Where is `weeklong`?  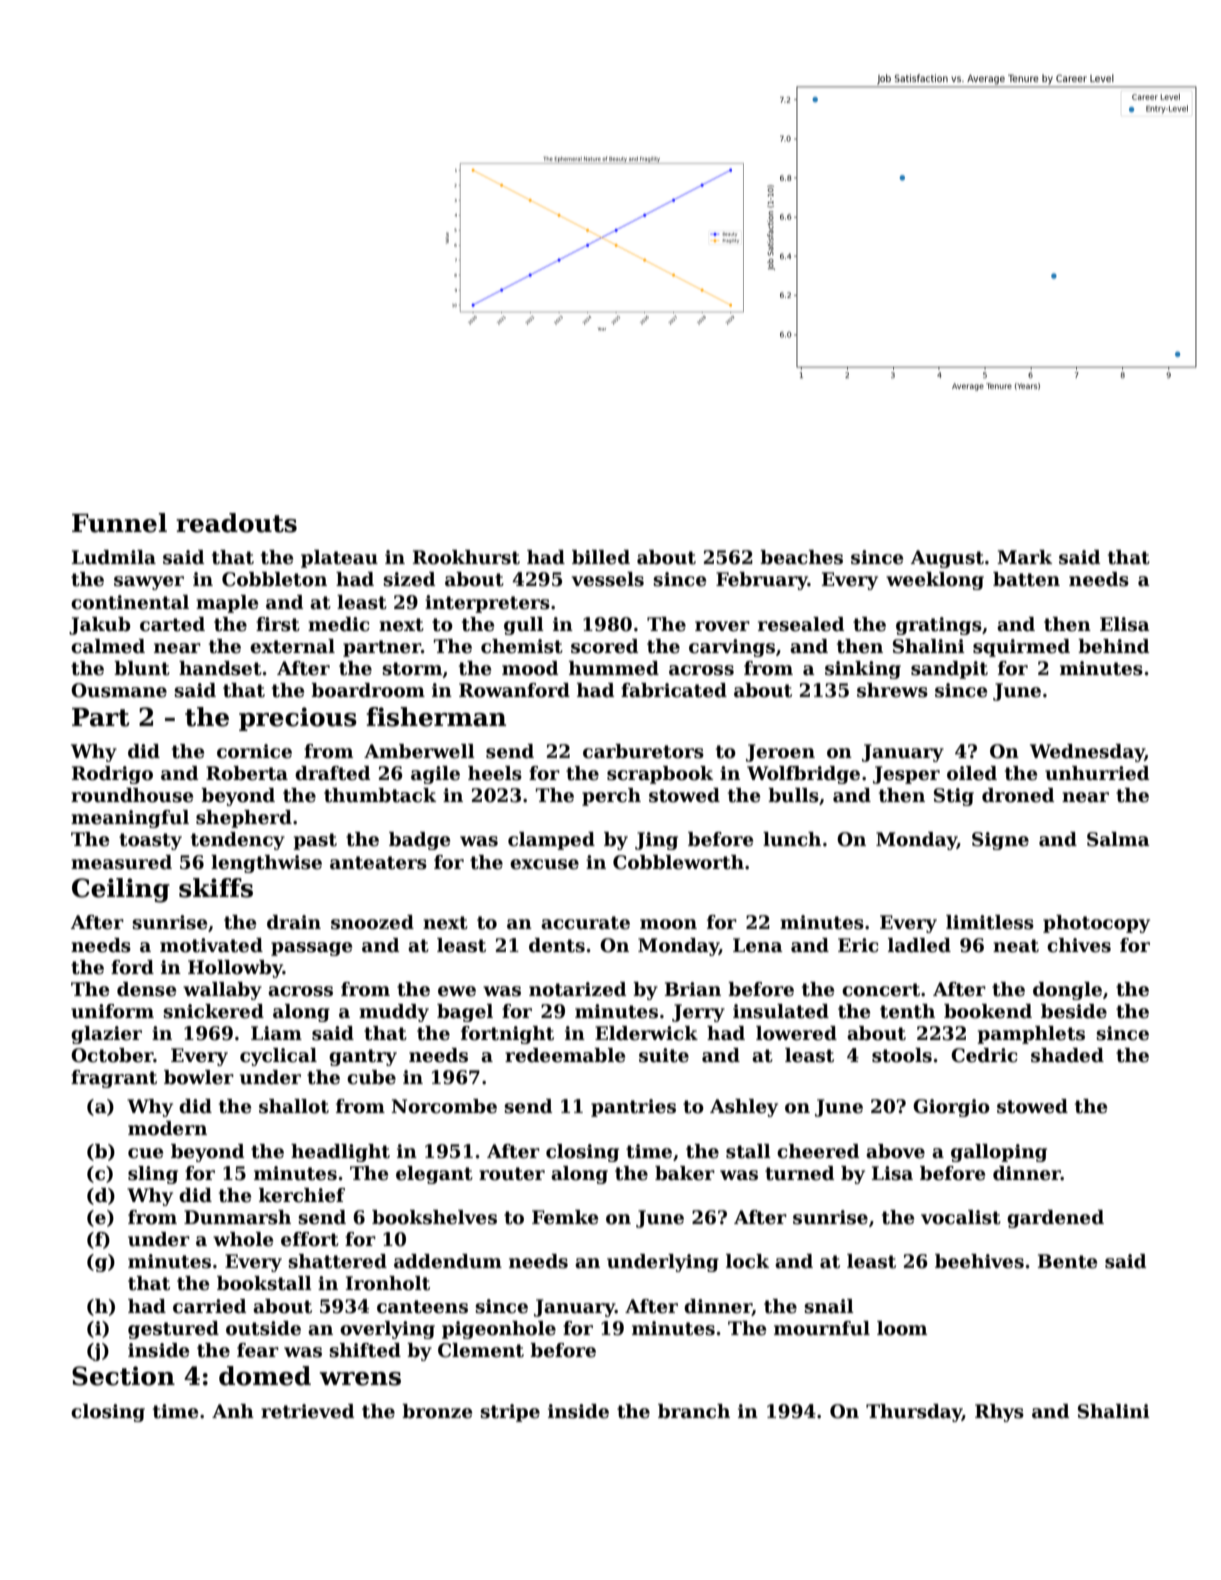
weeklong is located at coordinates (935, 581).
